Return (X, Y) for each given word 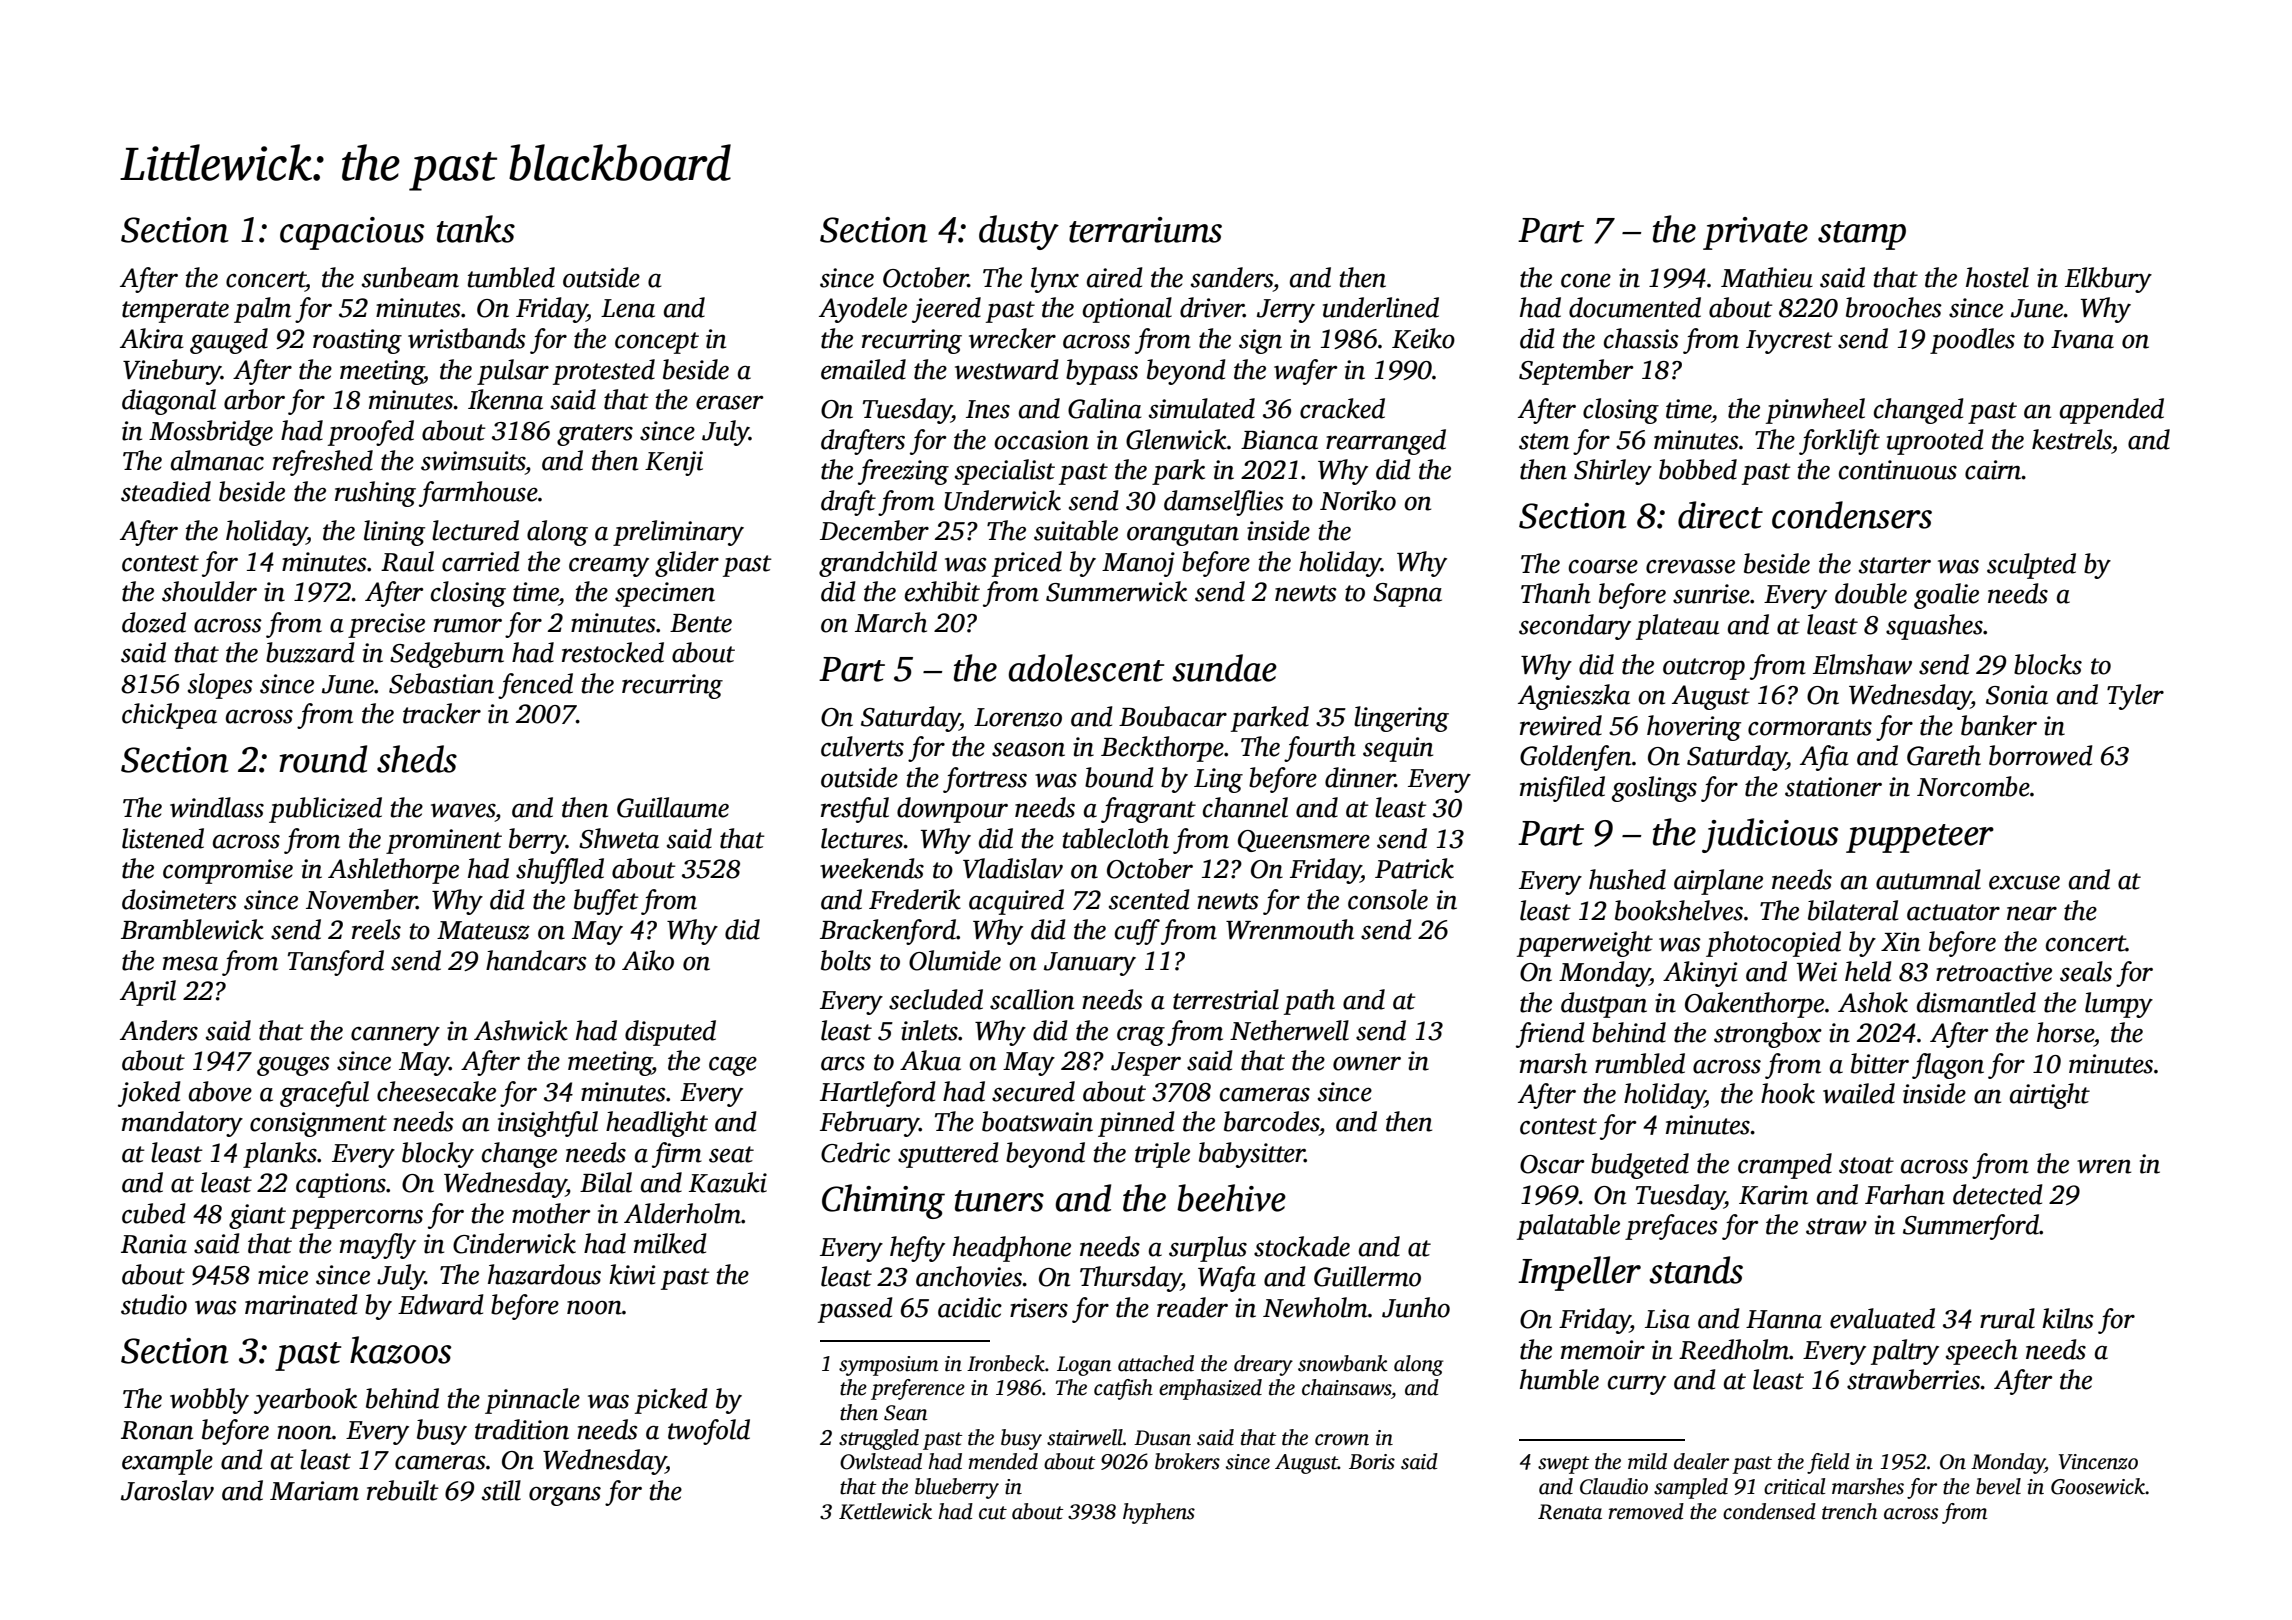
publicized (325, 810)
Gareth (1944, 755)
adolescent (1086, 668)
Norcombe (1973, 786)
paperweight (1585, 944)
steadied (166, 491)
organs (565, 1496)
